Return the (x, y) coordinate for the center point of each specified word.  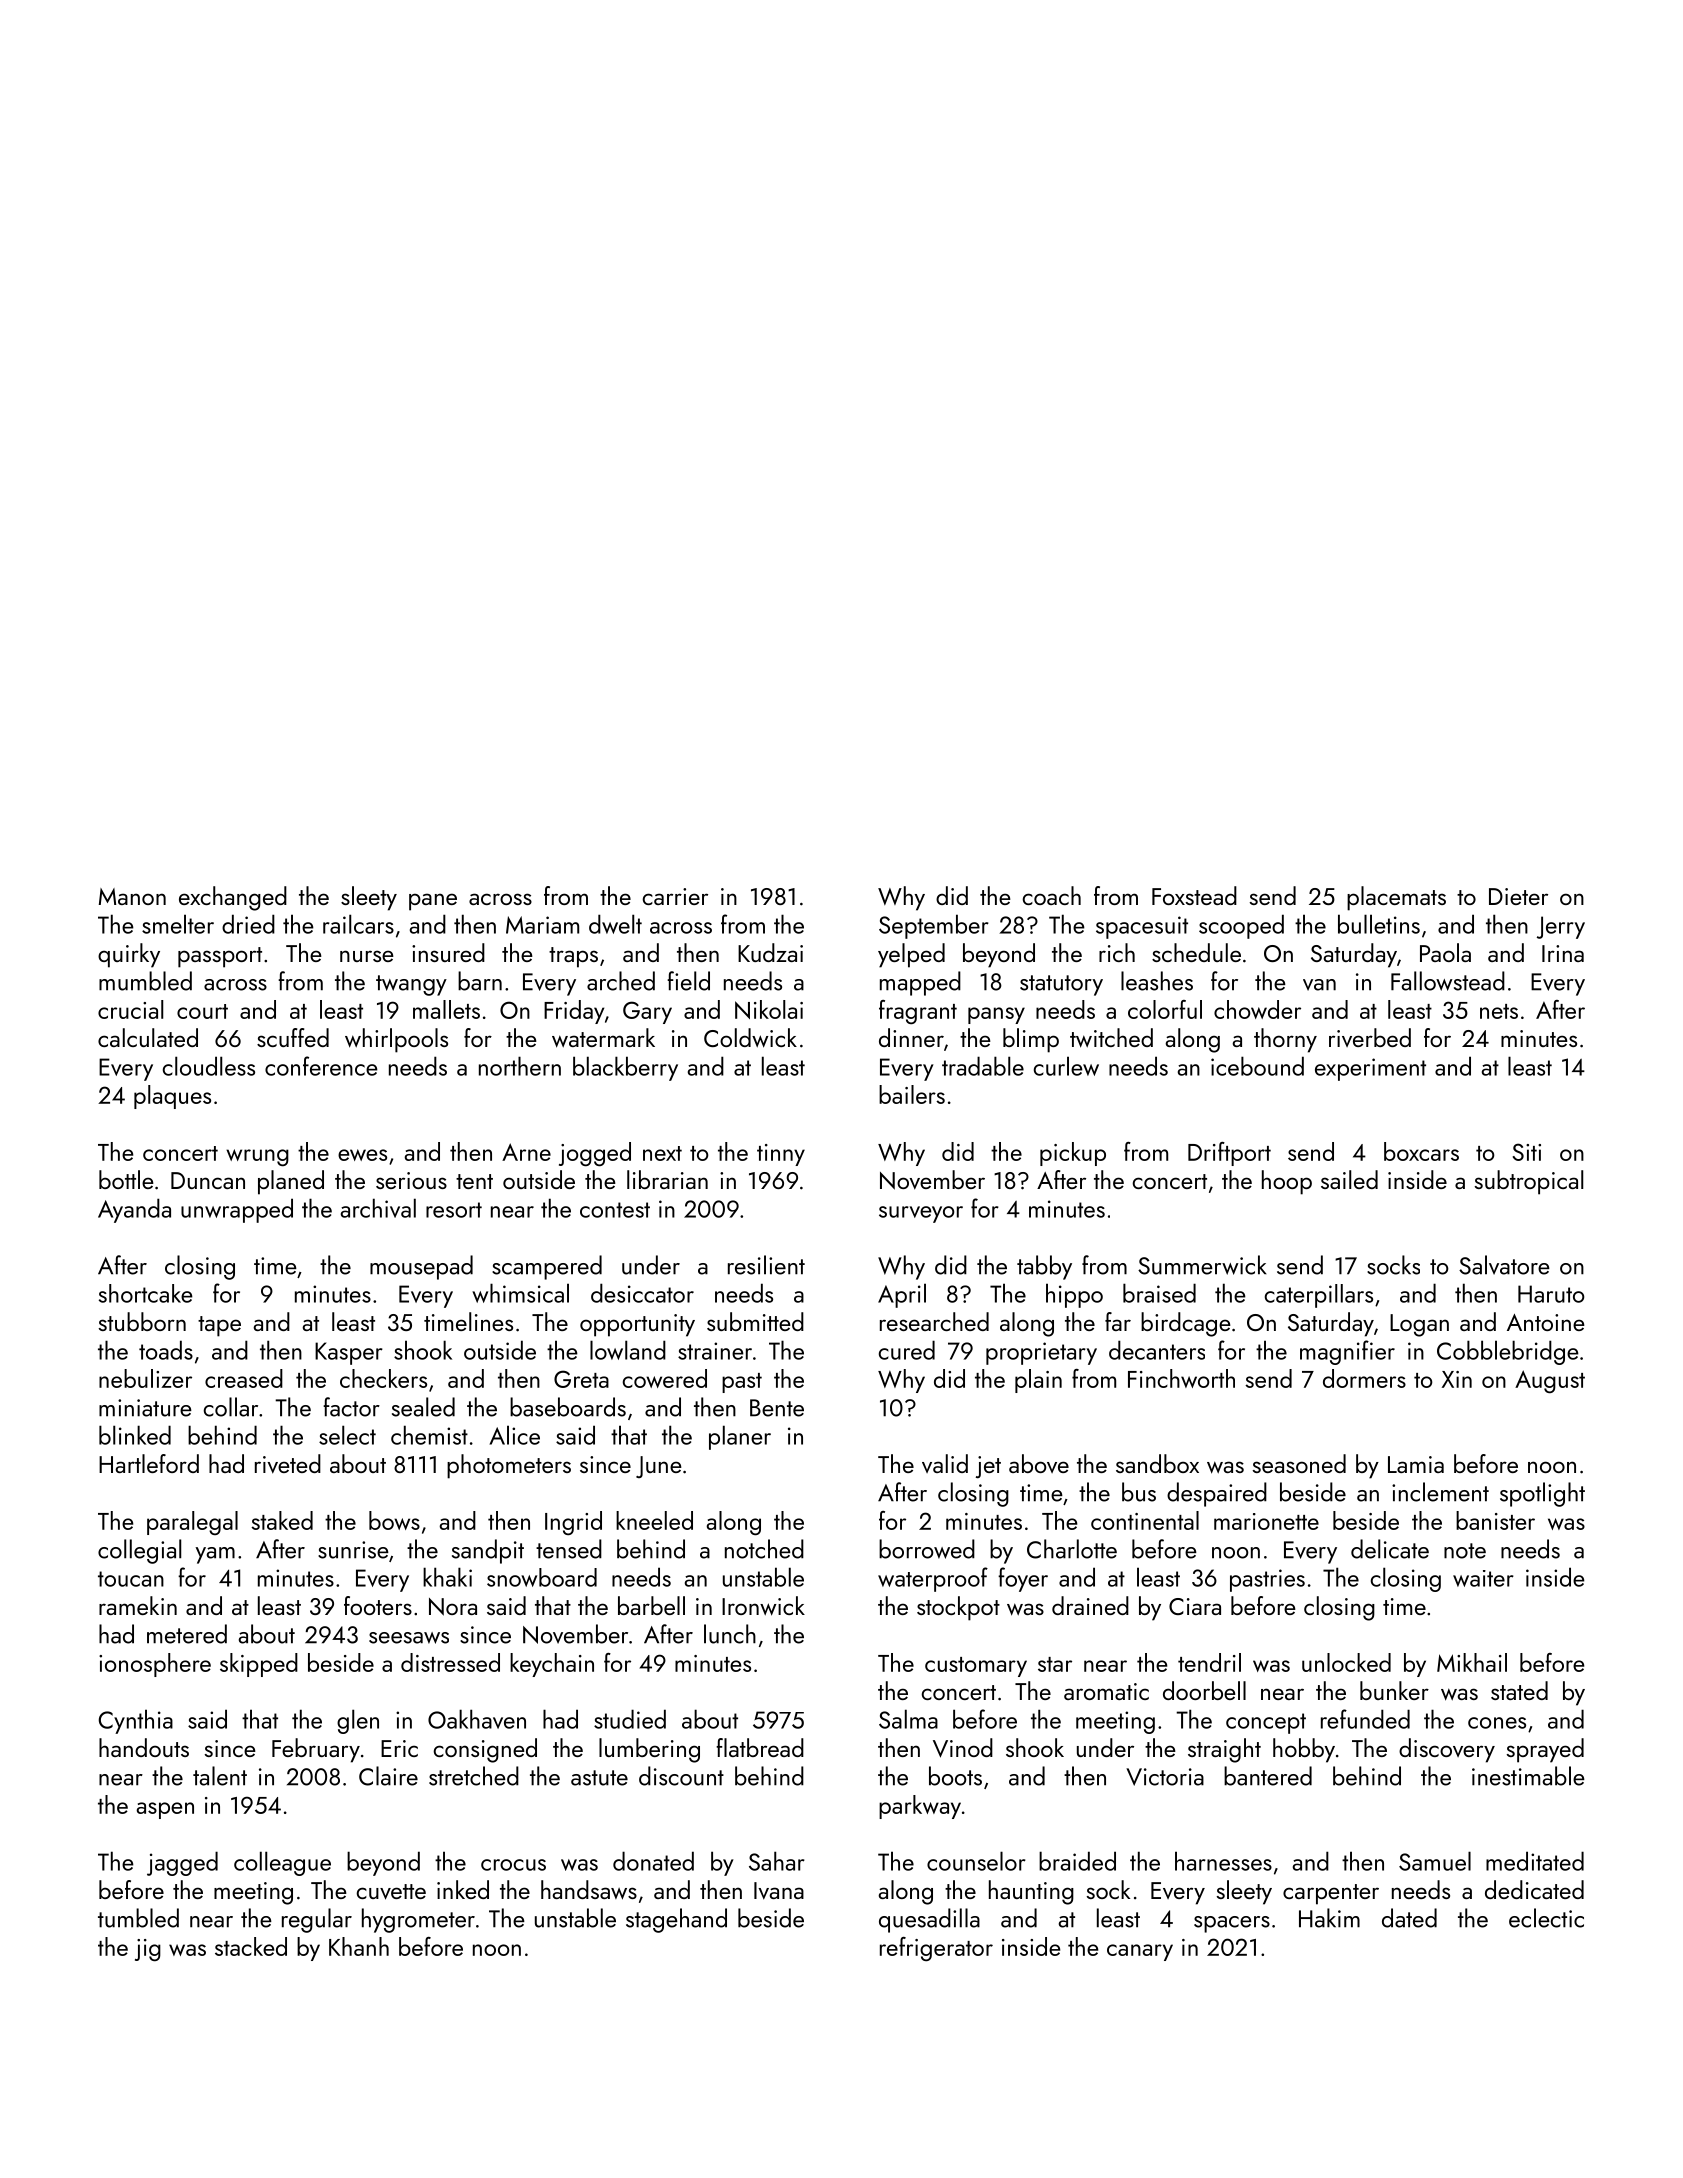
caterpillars (1319, 1296)
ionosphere (155, 1665)
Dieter (1518, 896)
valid (945, 1463)
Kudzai (770, 952)
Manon (132, 896)
